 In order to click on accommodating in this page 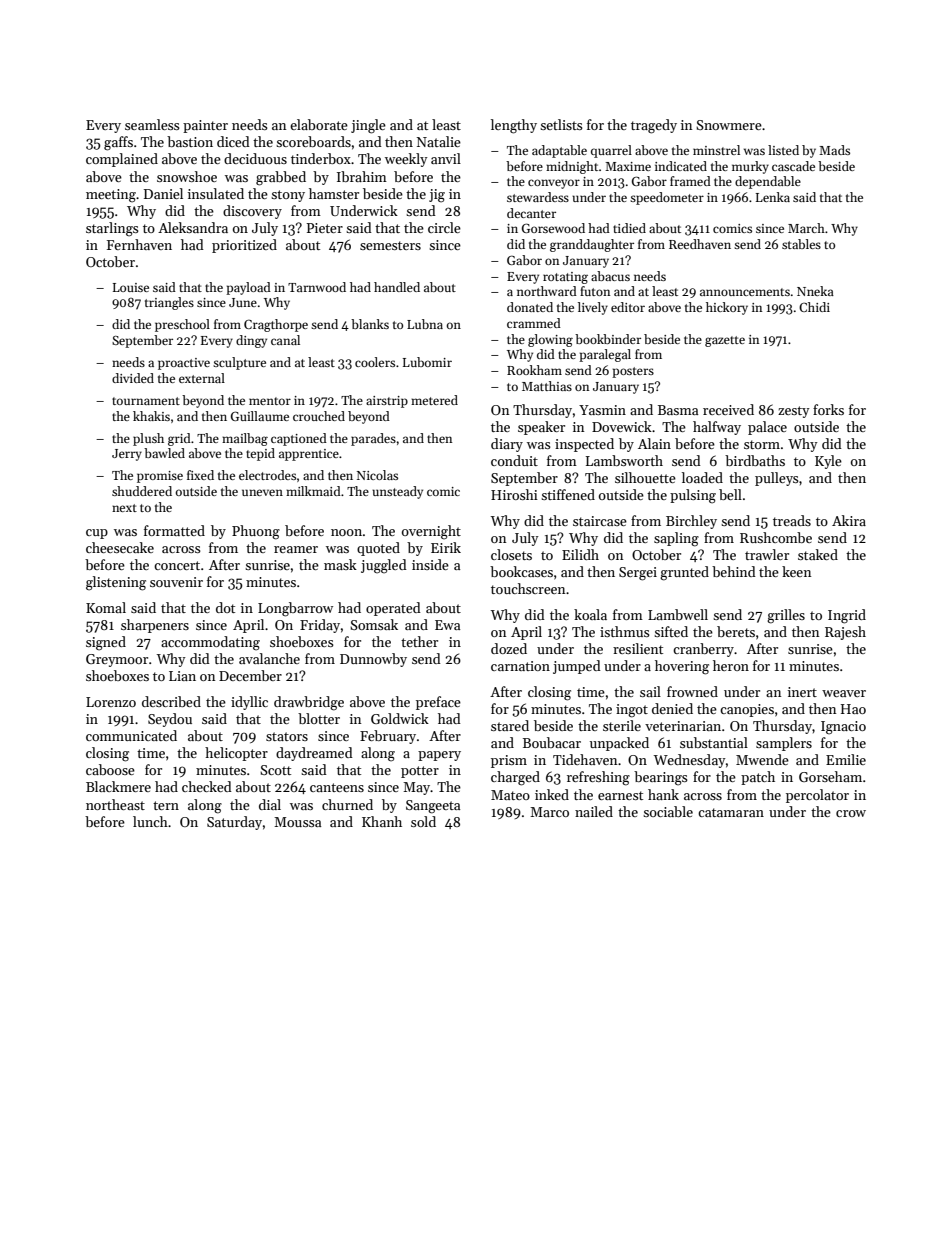, I will do `click(210, 643)`.
